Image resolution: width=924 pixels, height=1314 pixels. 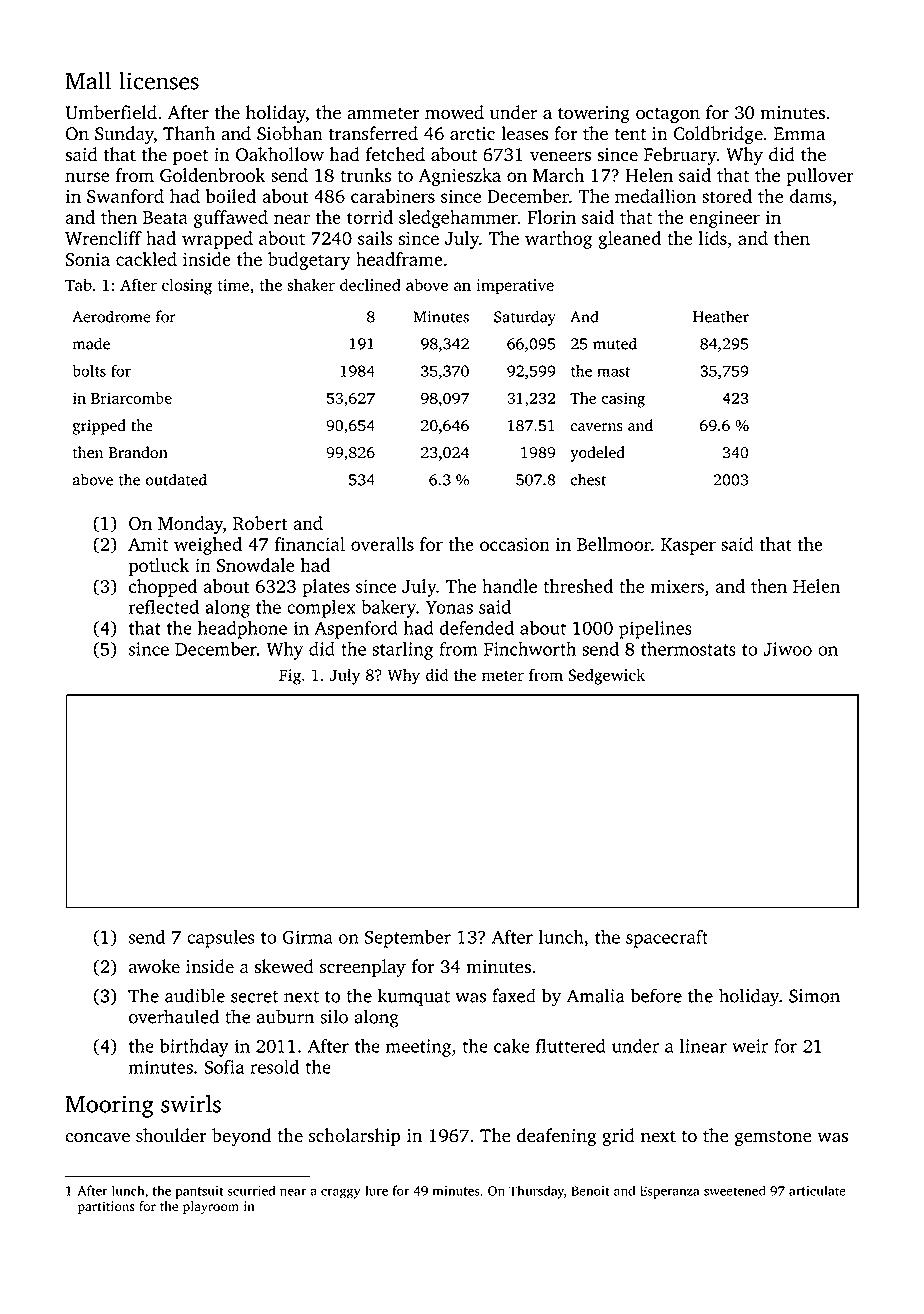 What do you see at coordinates (290, 677) in the screenshot?
I see `Fig` at bounding box center [290, 677].
